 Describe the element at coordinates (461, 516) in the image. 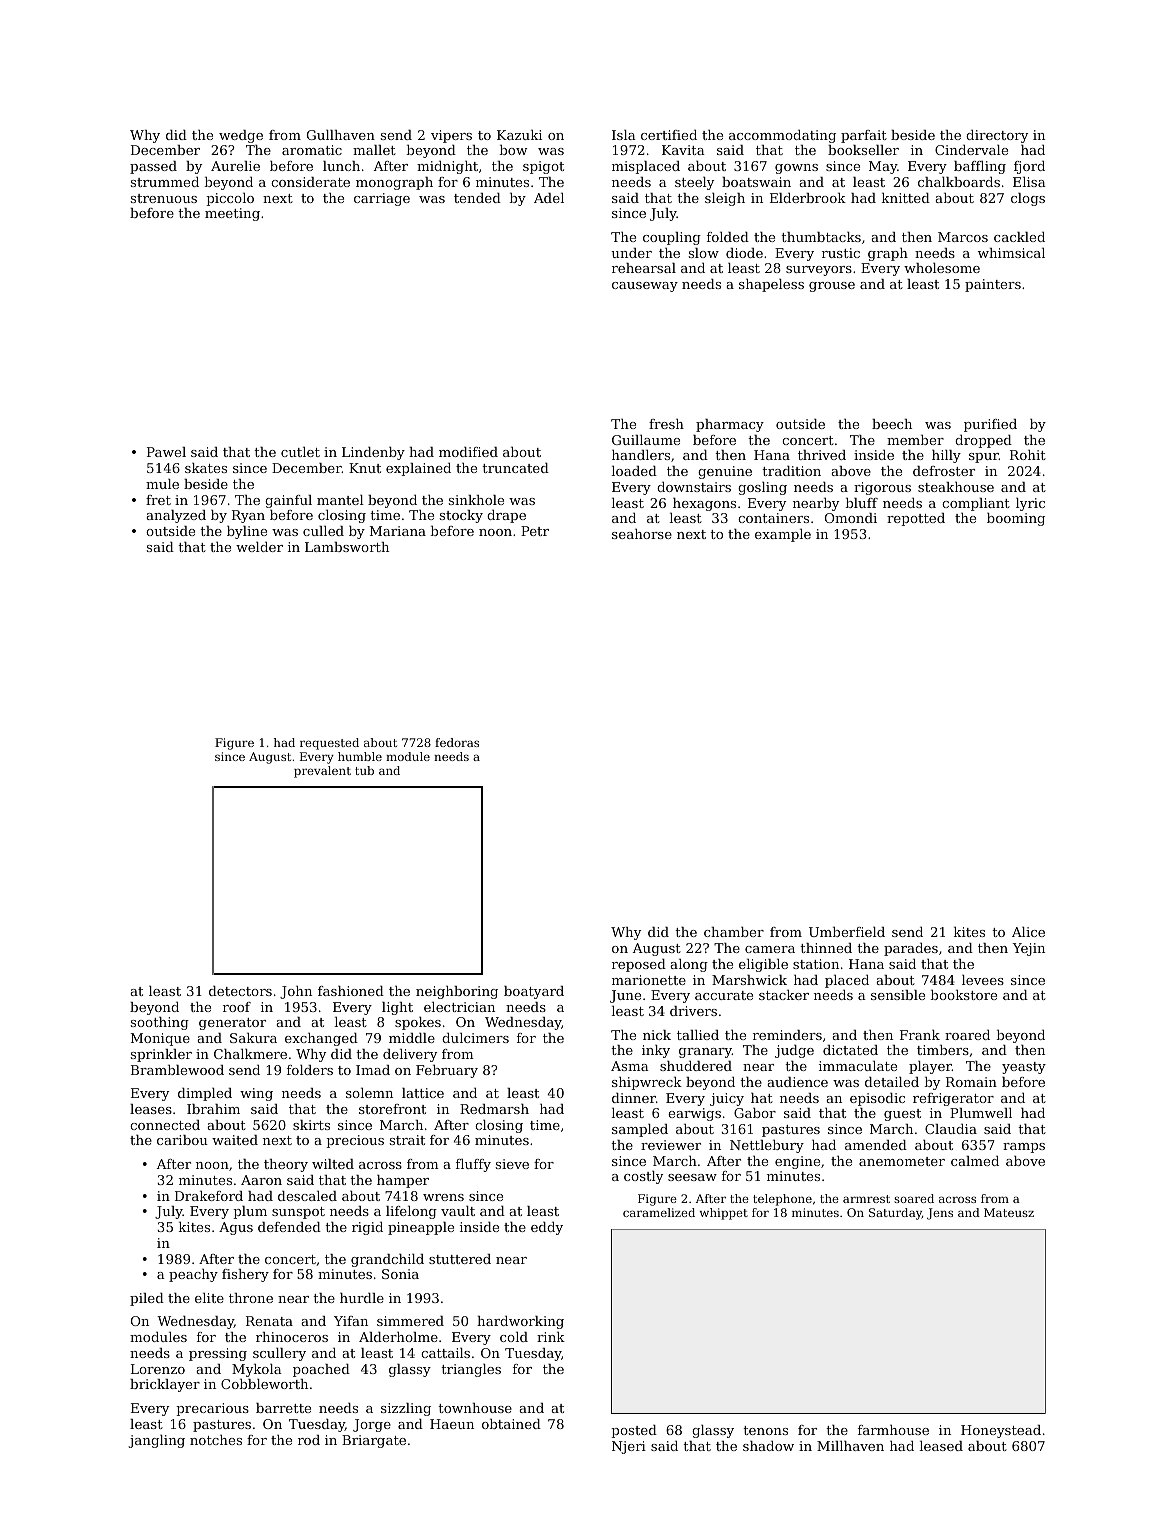

I see `stocky` at that location.
